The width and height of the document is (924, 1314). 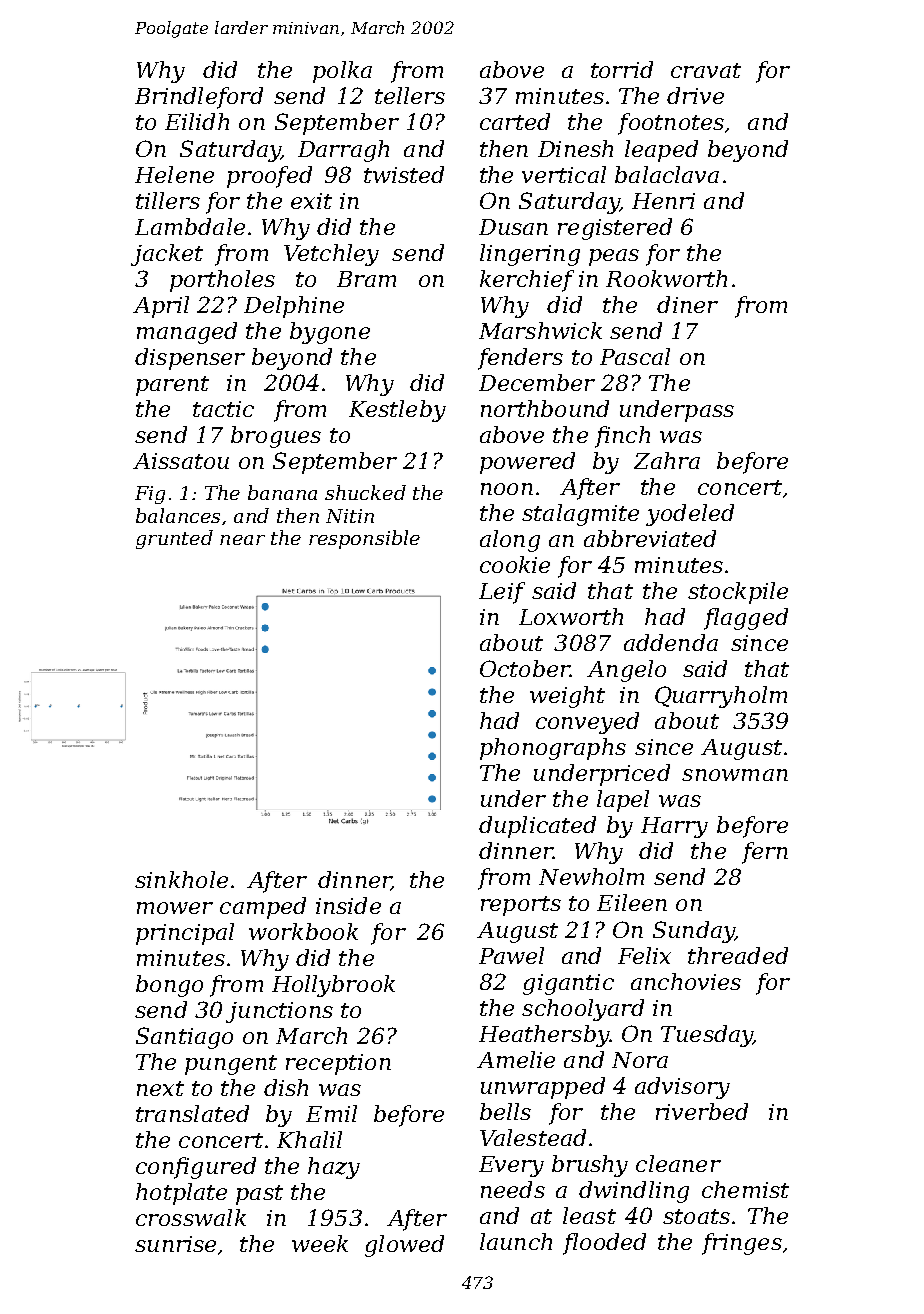 What do you see at coordinates (303, 931) in the document?
I see `workbook` at bounding box center [303, 931].
